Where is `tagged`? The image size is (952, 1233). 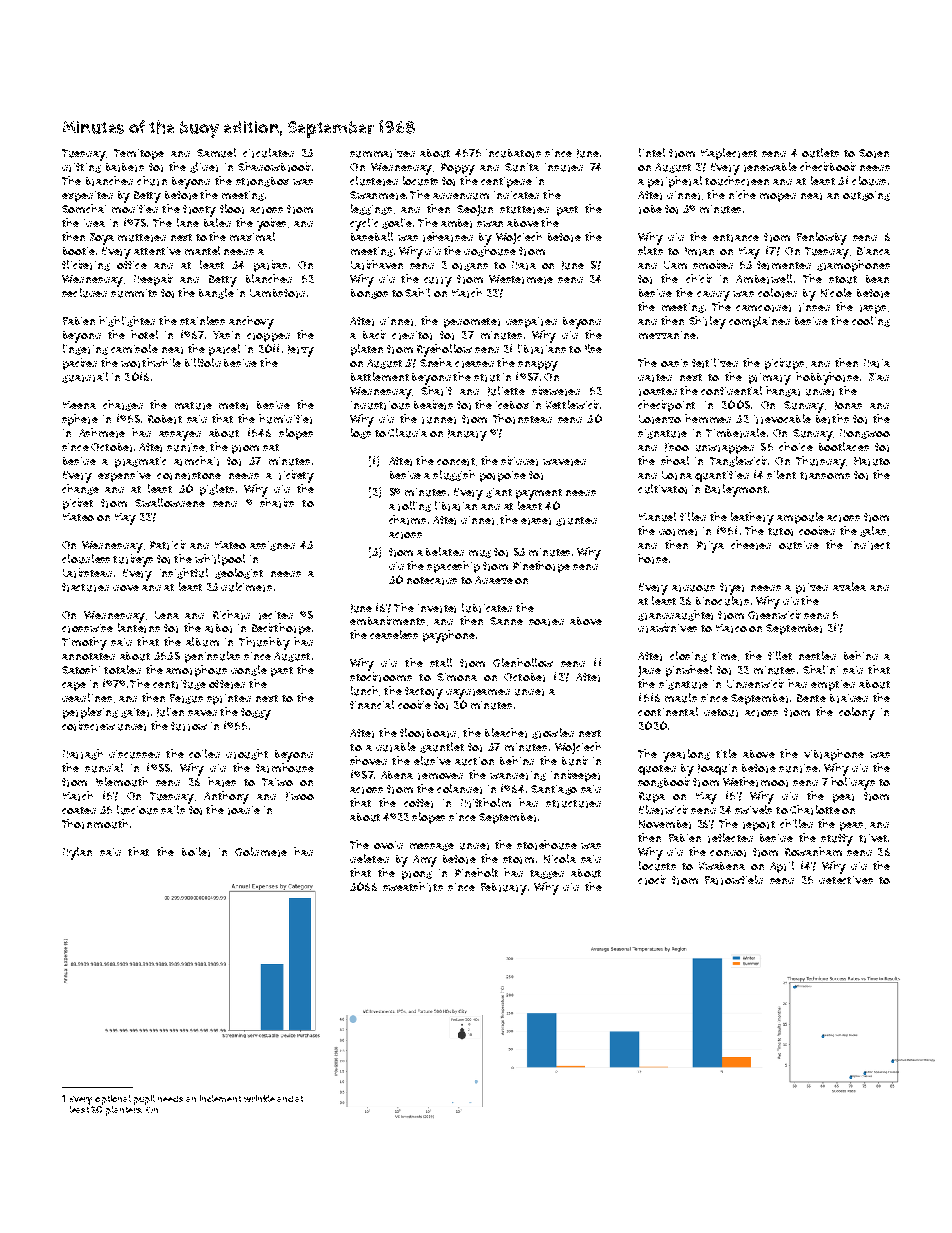 tagged is located at coordinates (547, 874).
